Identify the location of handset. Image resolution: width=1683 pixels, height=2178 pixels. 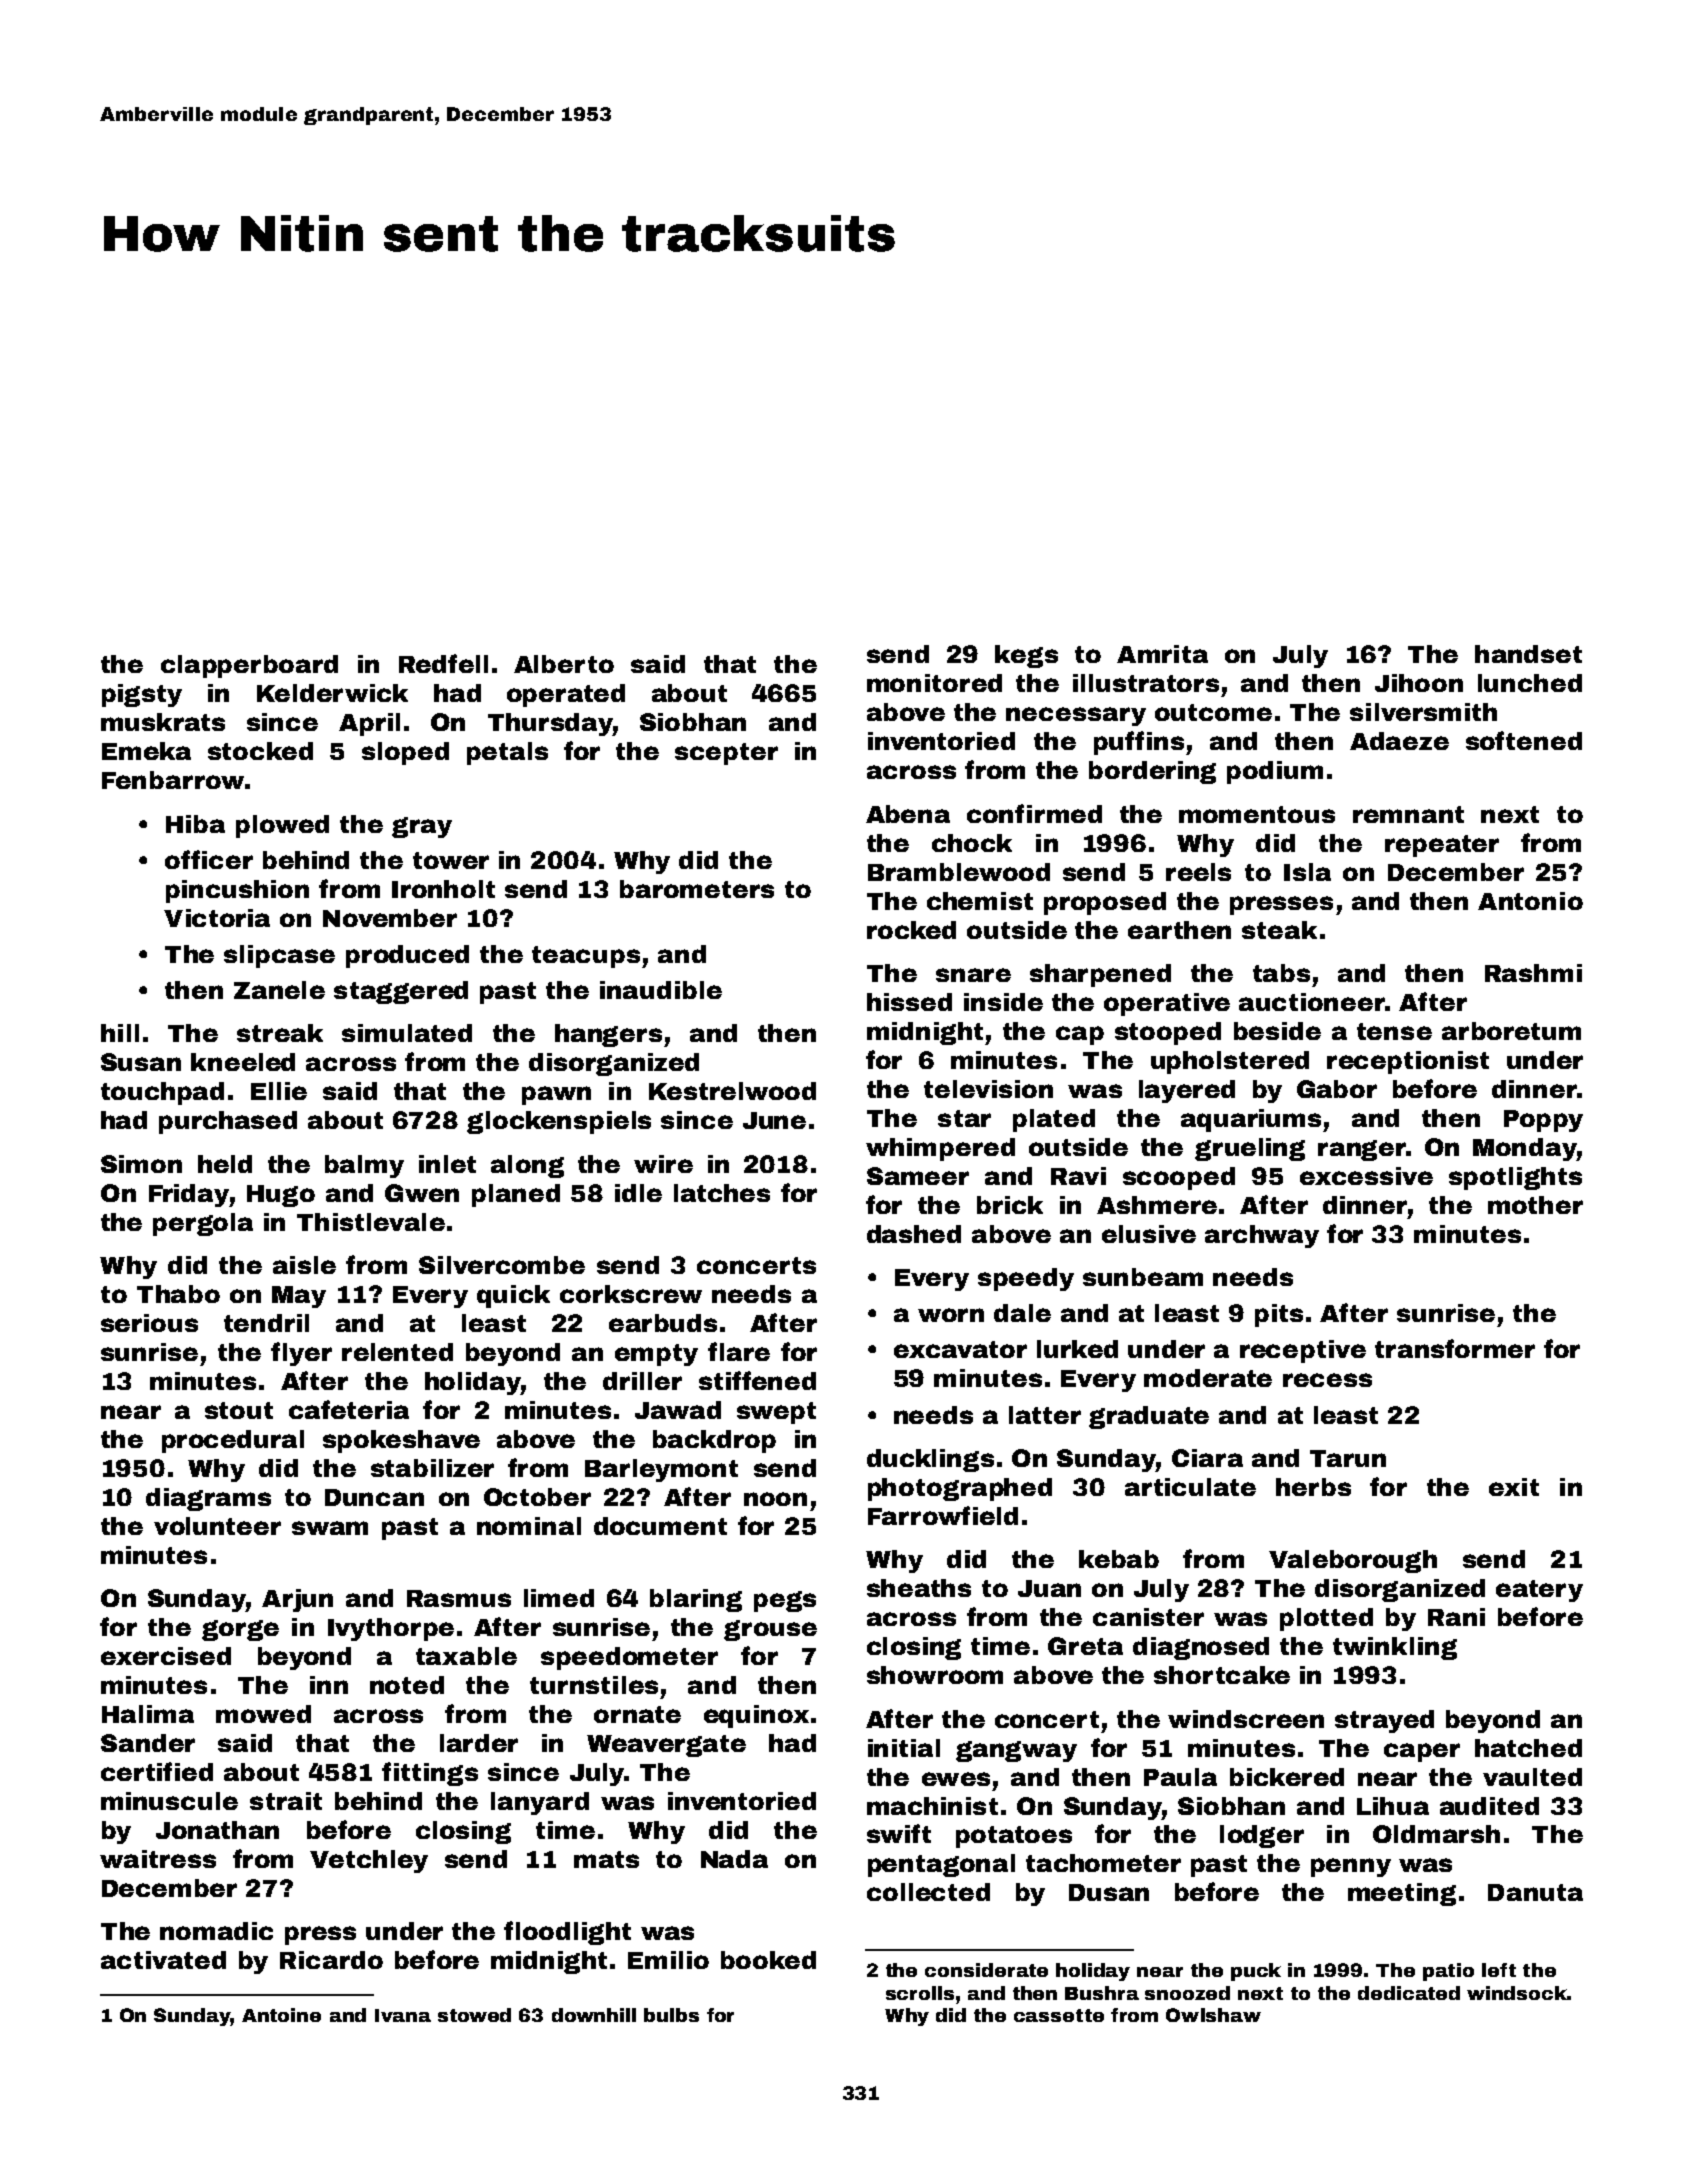
(1528, 654).
